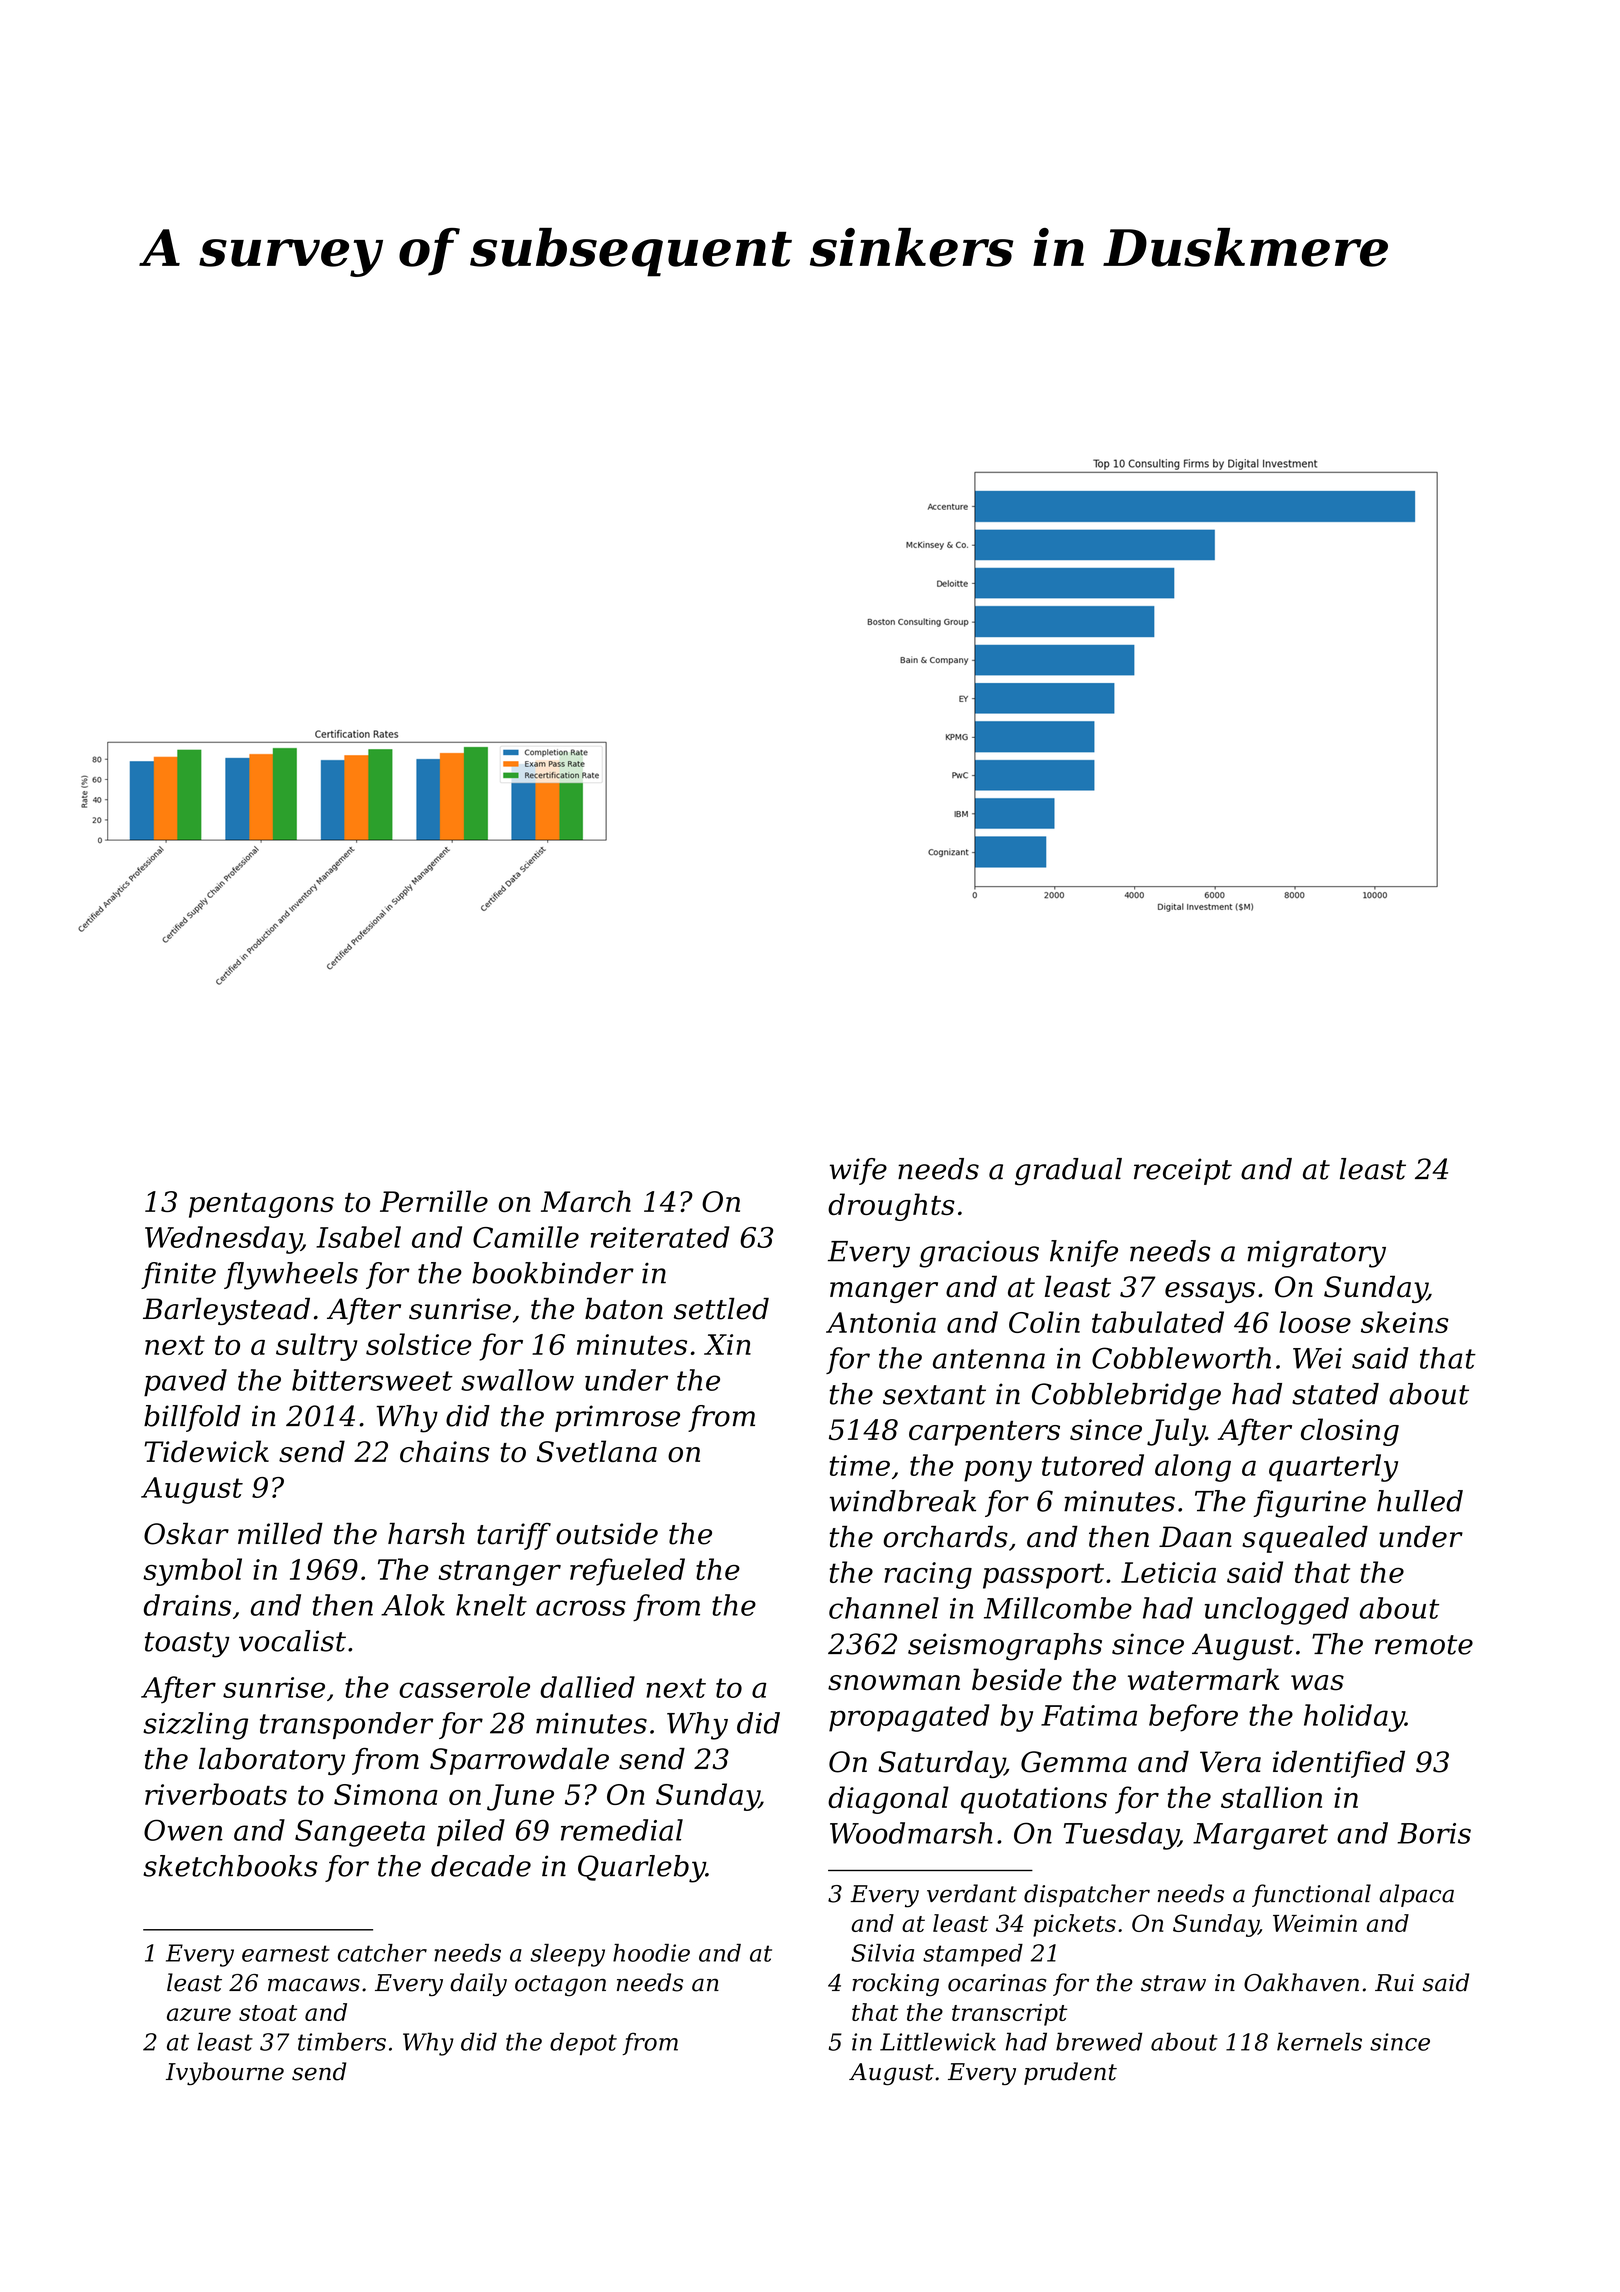 This image has width=1620, height=2292. I want to click on wife, so click(858, 1171).
